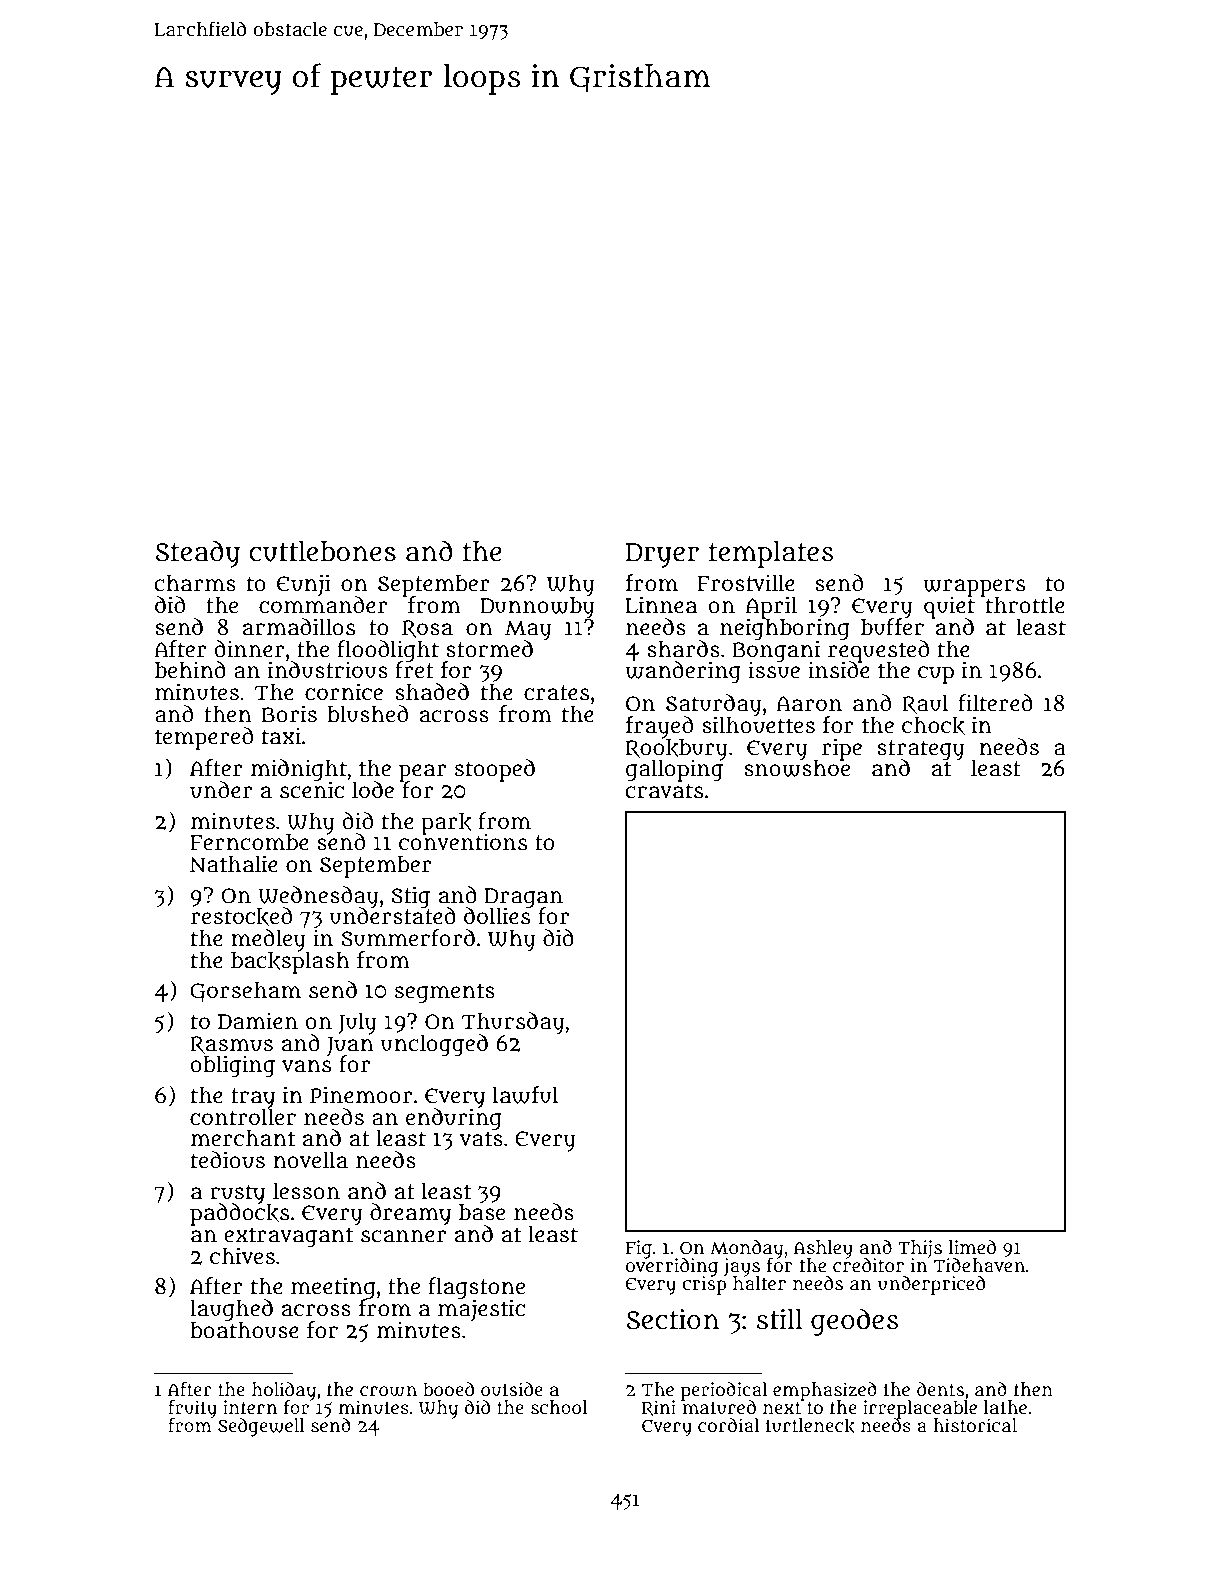  Describe the element at coordinates (432, 692) in the page. I see `shaded` at that location.
